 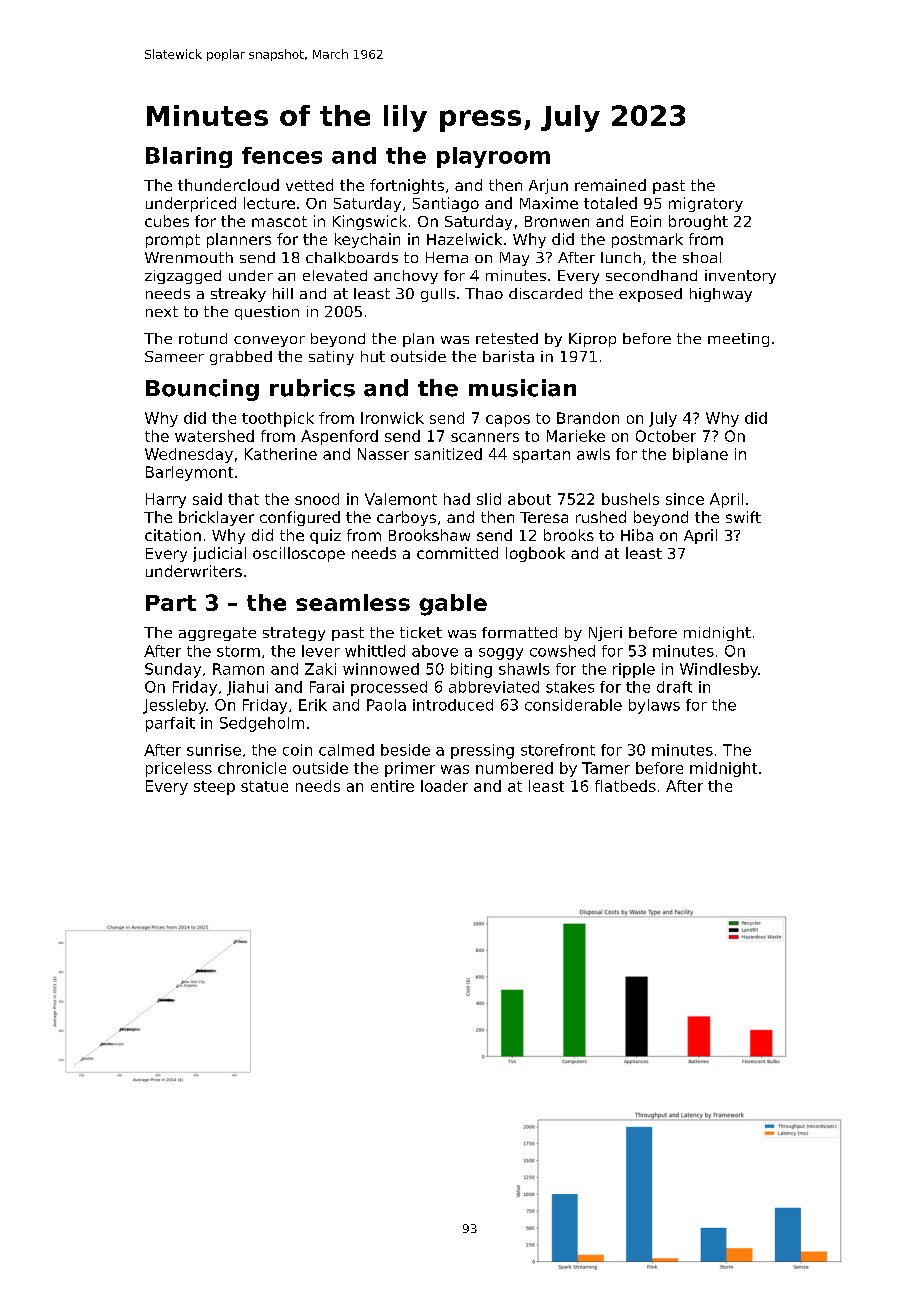 What do you see at coordinates (514, 768) in the screenshot?
I see `numbered` at bounding box center [514, 768].
